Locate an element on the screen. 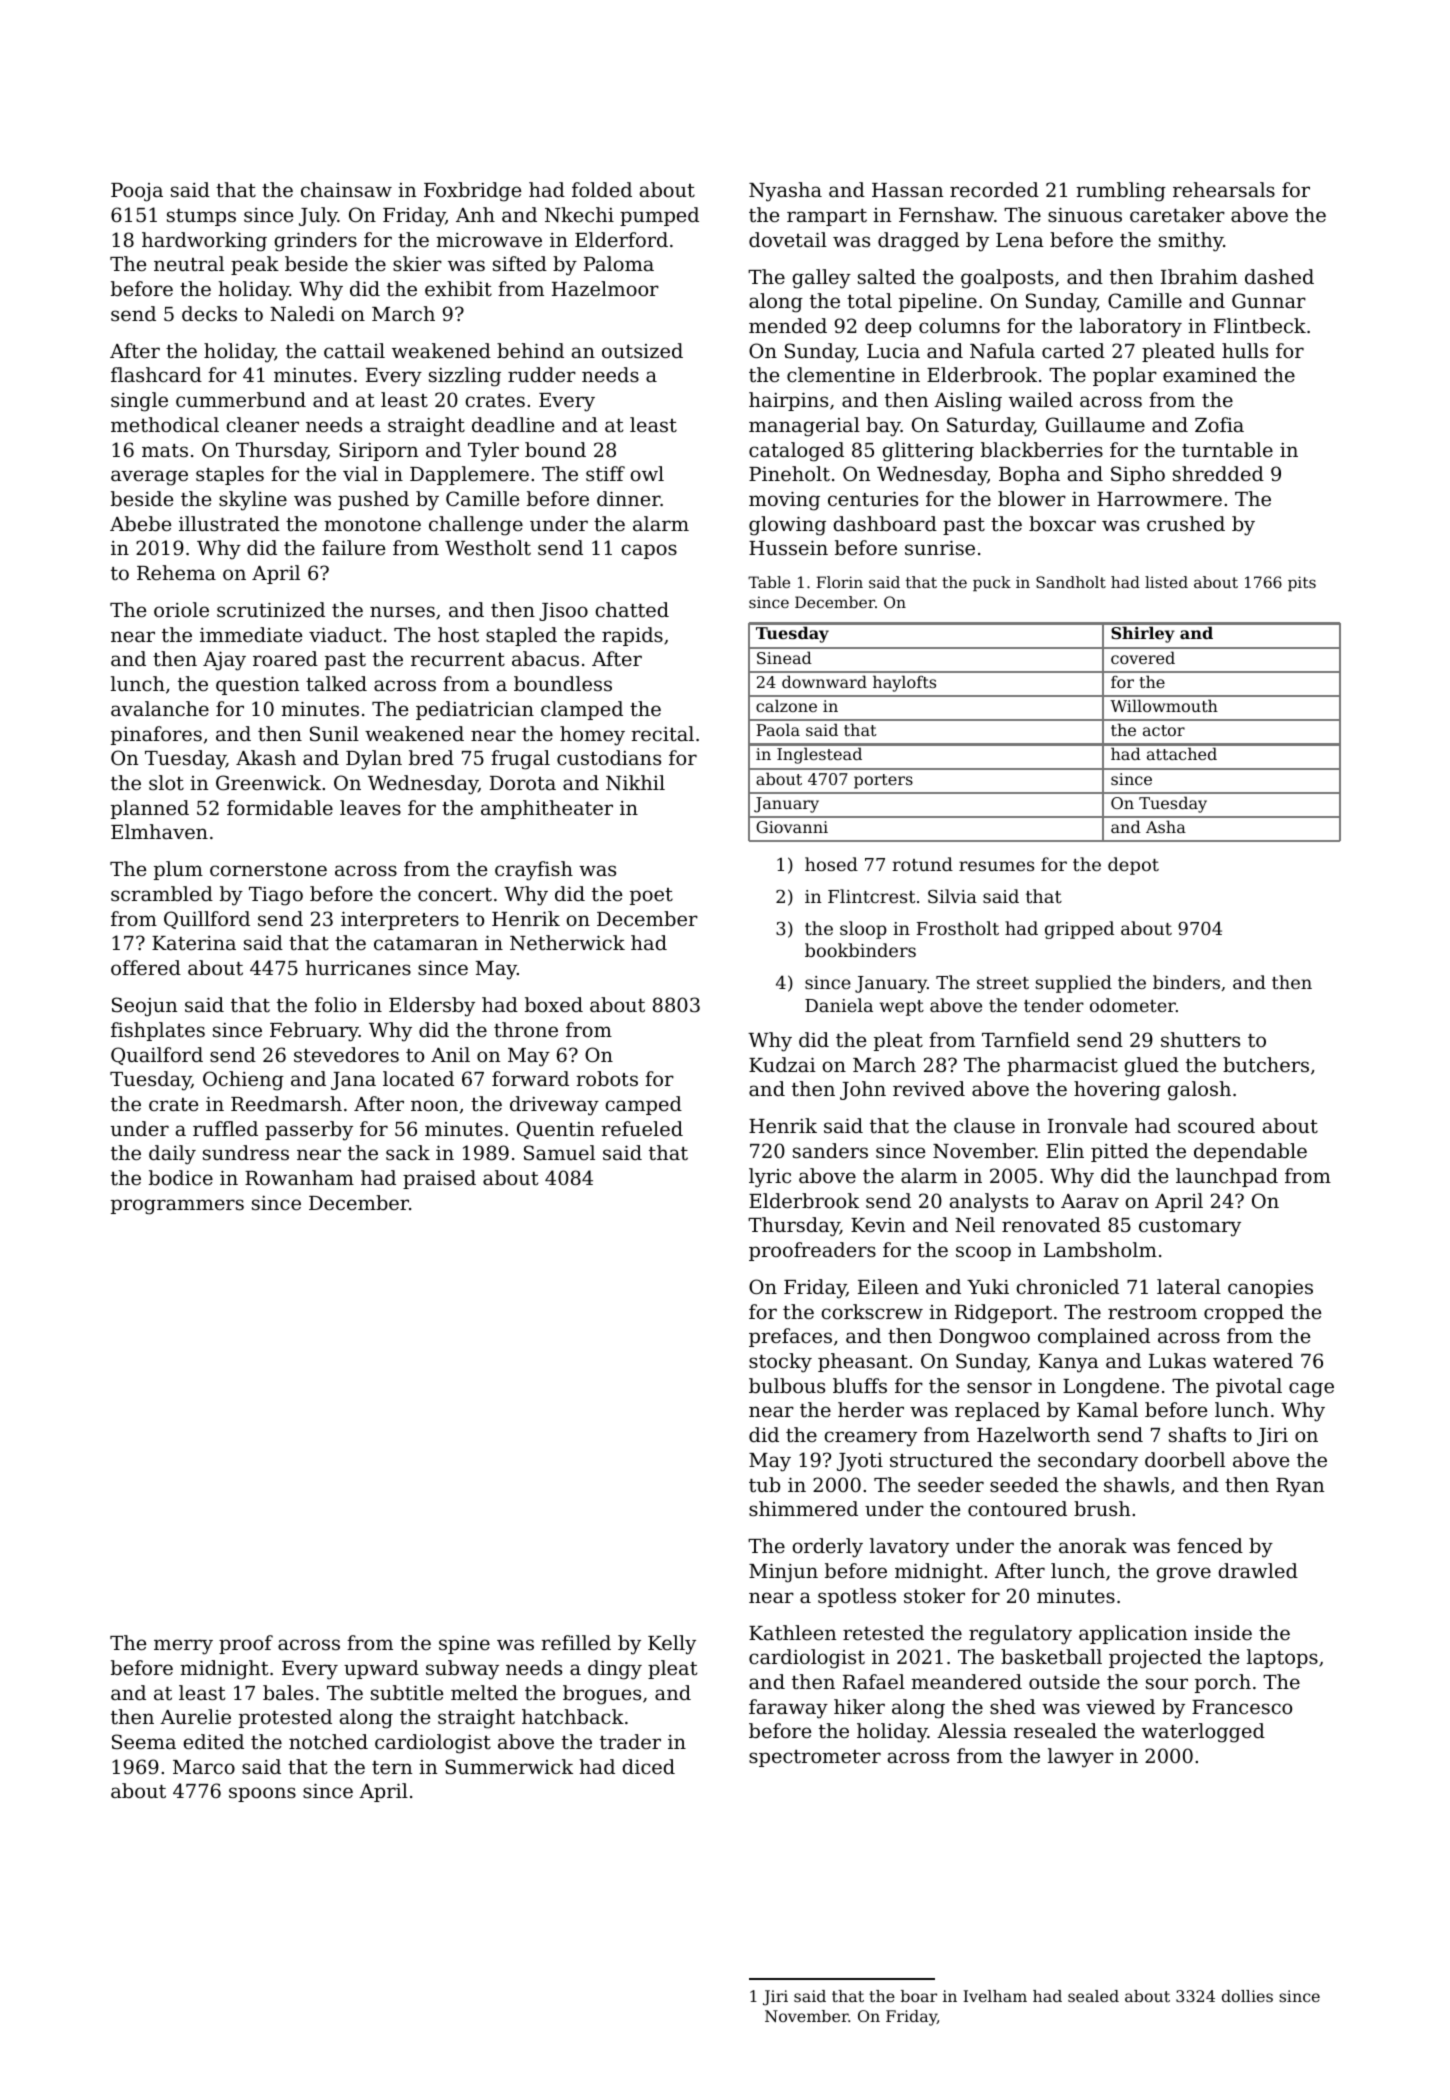 Image resolution: width=1450 pixels, height=2100 pixels. spoons is located at coordinates (262, 1794).
